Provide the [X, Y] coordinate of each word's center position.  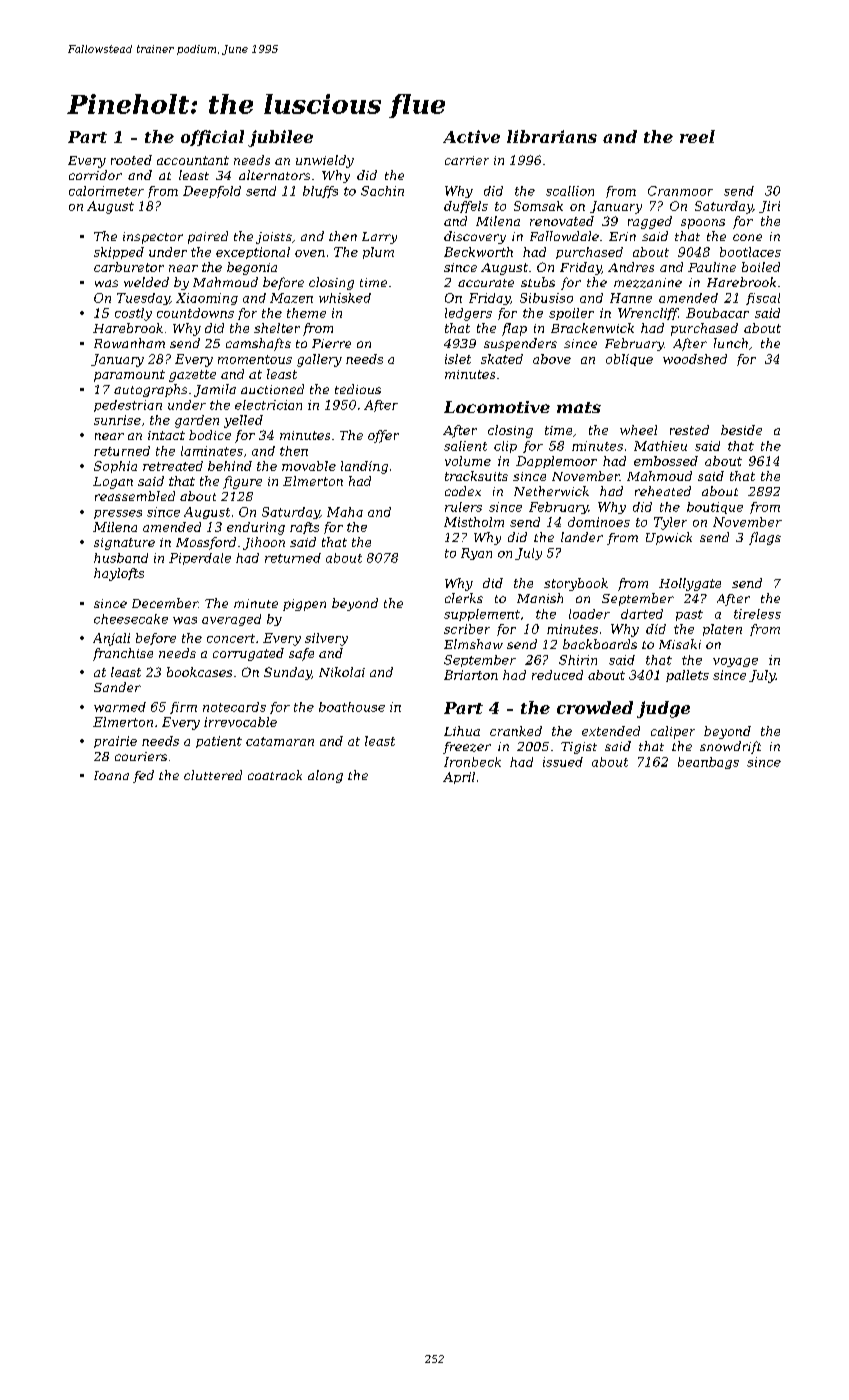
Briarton [471, 675]
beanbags [708, 763]
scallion [570, 191]
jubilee [280, 138]
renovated [562, 221]
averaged [231, 620]
